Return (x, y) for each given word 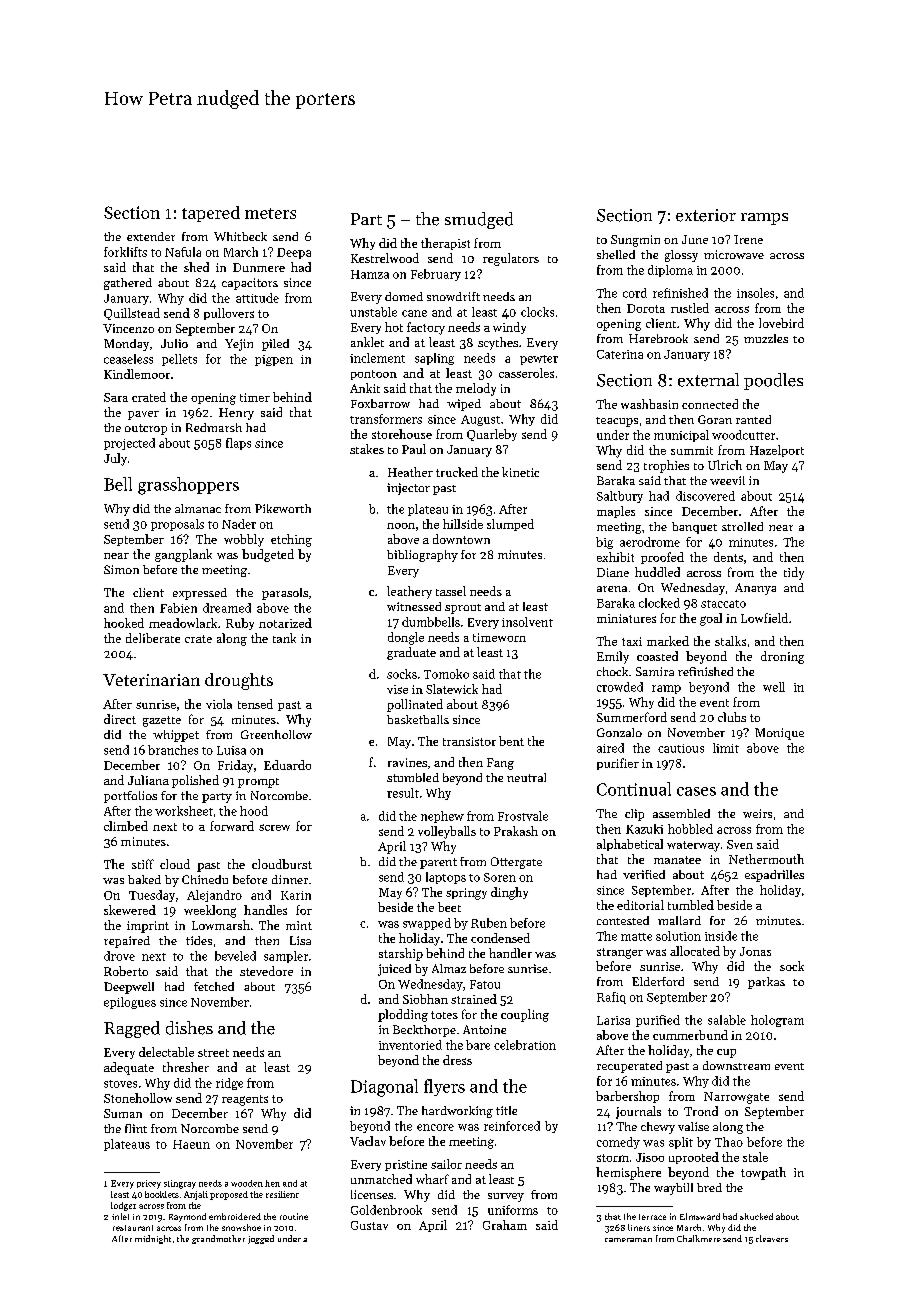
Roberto (126, 971)
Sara (116, 397)
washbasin (649, 404)
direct (120, 719)
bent (511, 741)
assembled (681, 813)
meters (270, 213)
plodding (403, 1015)
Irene (748, 239)
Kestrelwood (385, 258)
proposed (229, 1195)
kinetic (520, 472)
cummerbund (690, 1035)
